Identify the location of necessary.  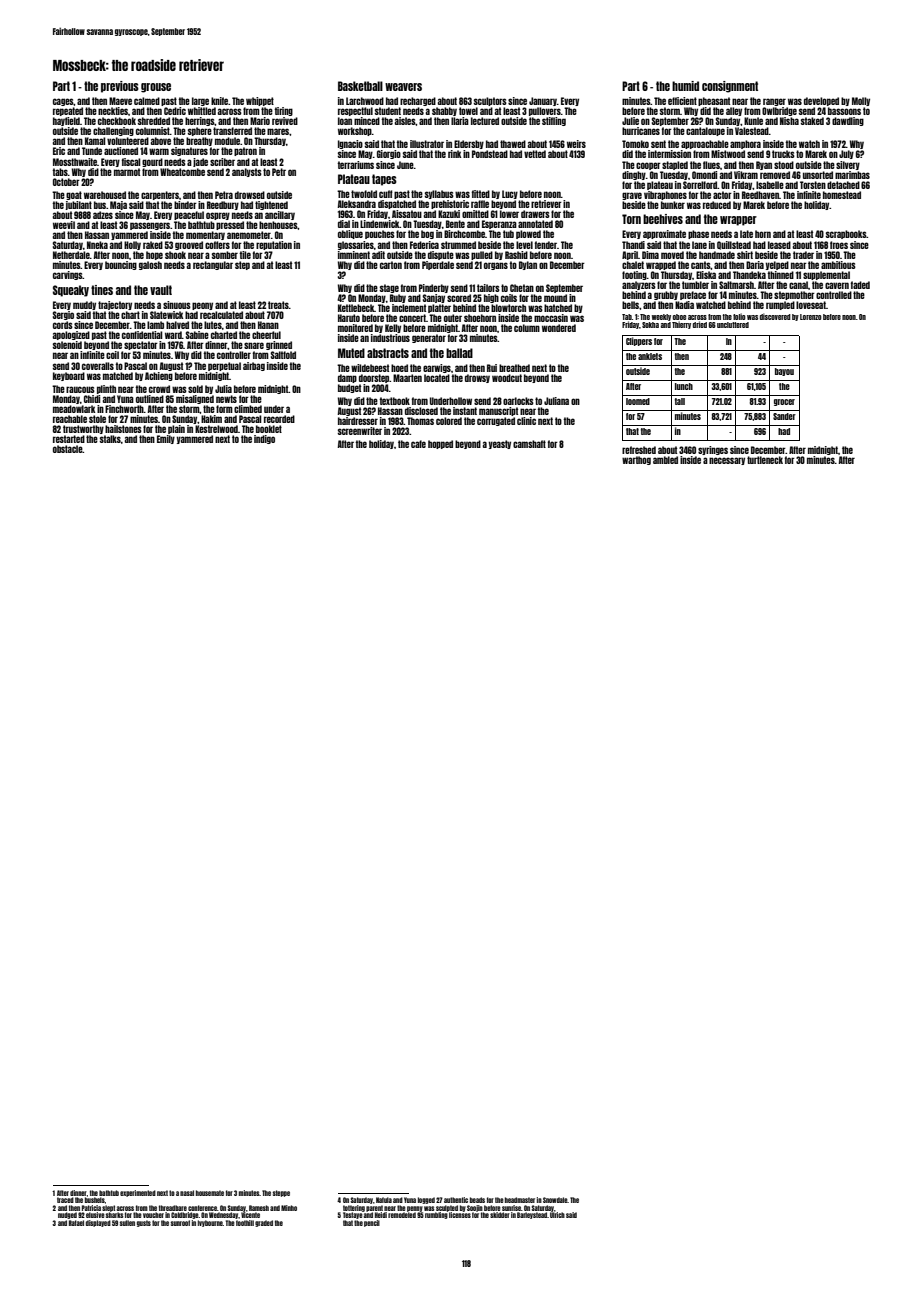
(727, 461).
